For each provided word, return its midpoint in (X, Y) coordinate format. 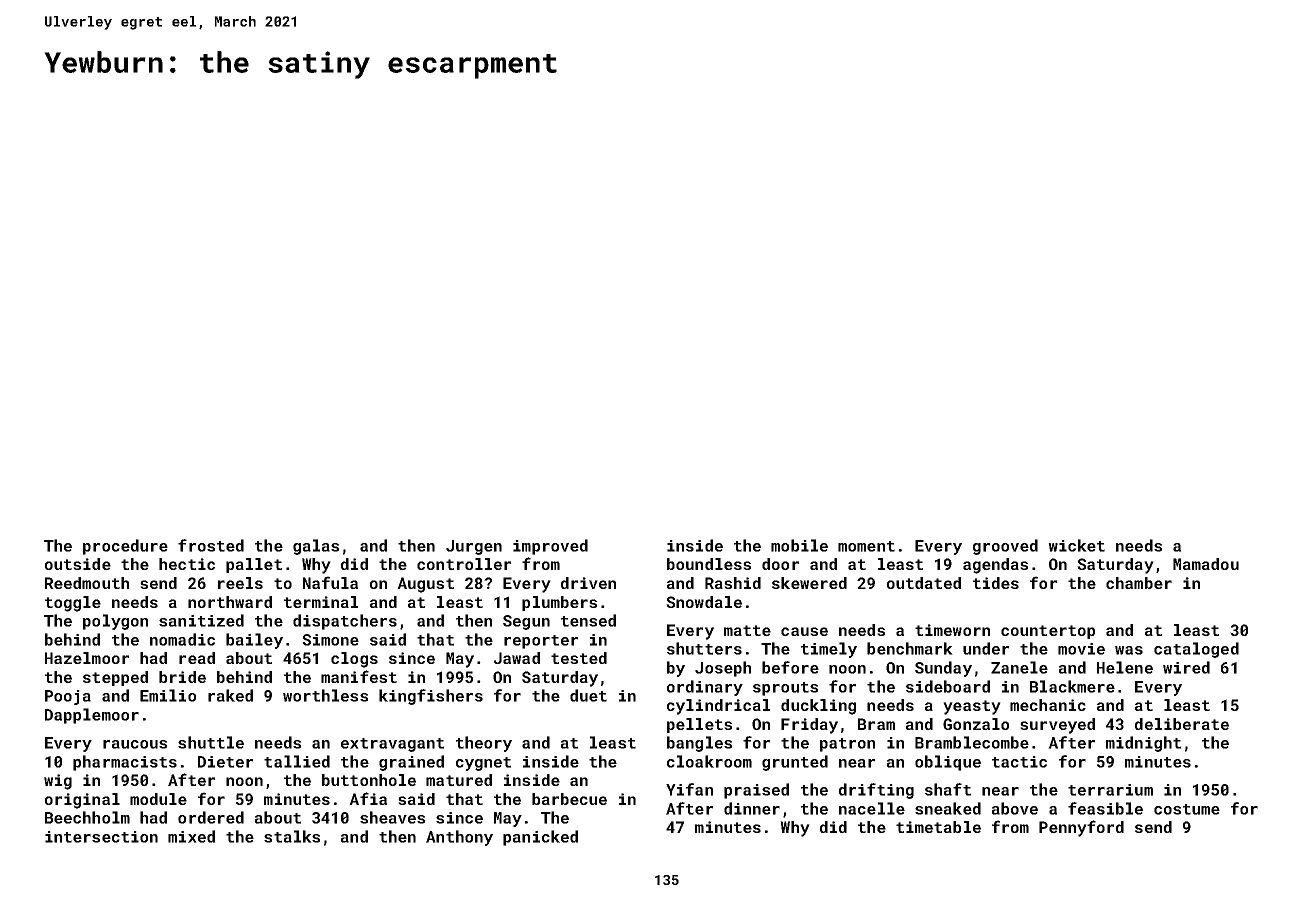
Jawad (517, 658)
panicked (540, 838)
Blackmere (1072, 686)
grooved (1005, 547)
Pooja (68, 697)
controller (464, 564)
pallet (254, 565)
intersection (101, 837)
